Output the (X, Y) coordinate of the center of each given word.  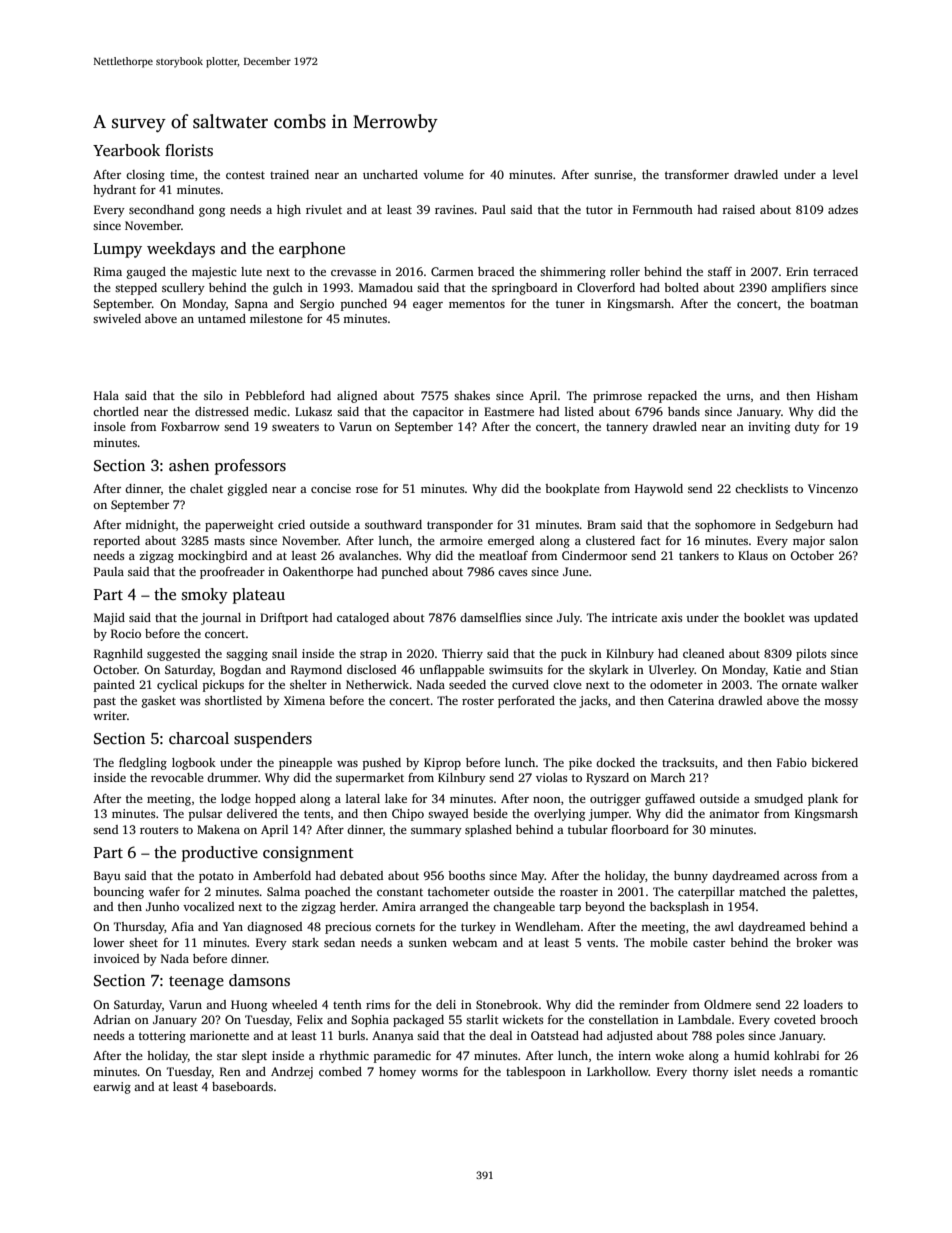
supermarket (370, 779)
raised (739, 209)
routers (159, 830)
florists (189, 150)
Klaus (753, 555)
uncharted (390, 174)
